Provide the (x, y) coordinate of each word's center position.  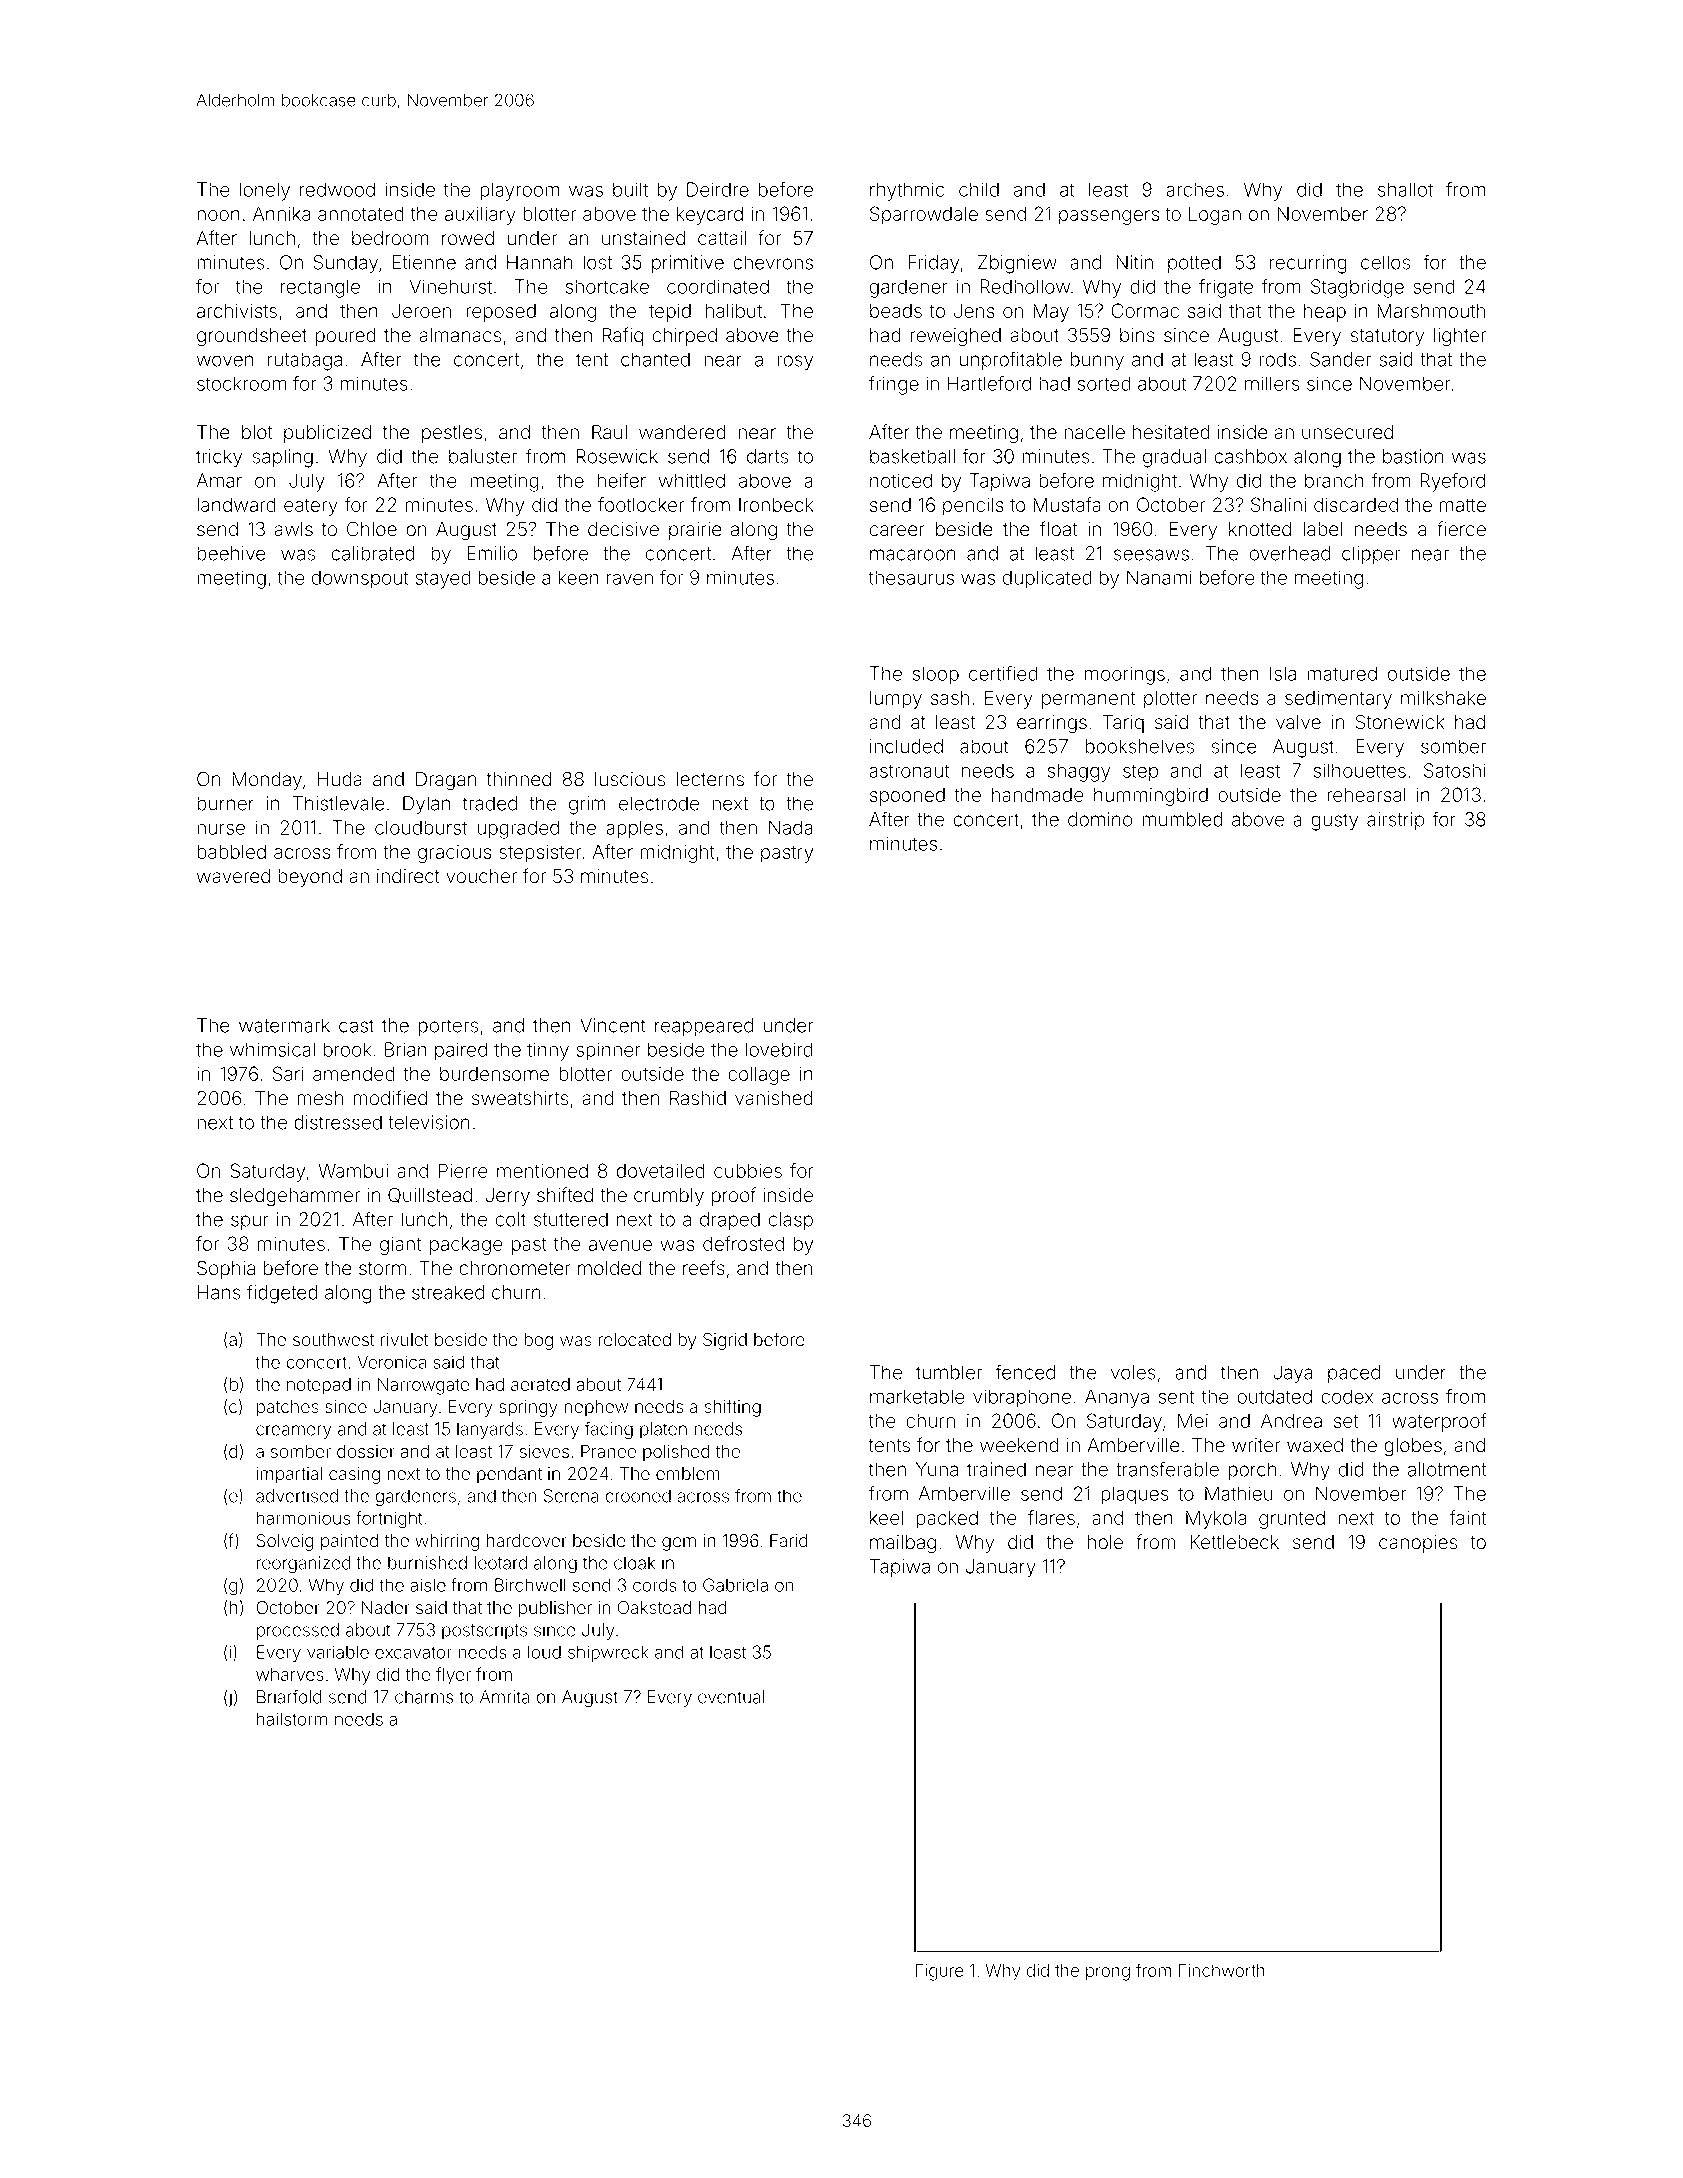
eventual (731, 1697)
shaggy (1079, 772)
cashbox (1250, 456)
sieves (544, 1451)
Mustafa (1067, 504)
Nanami (1159, 577)
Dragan (446, 781)
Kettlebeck (1234, 1542)
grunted (1292, 1520)
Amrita (505, 1697)
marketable (917, 1396)
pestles (452, 434)
